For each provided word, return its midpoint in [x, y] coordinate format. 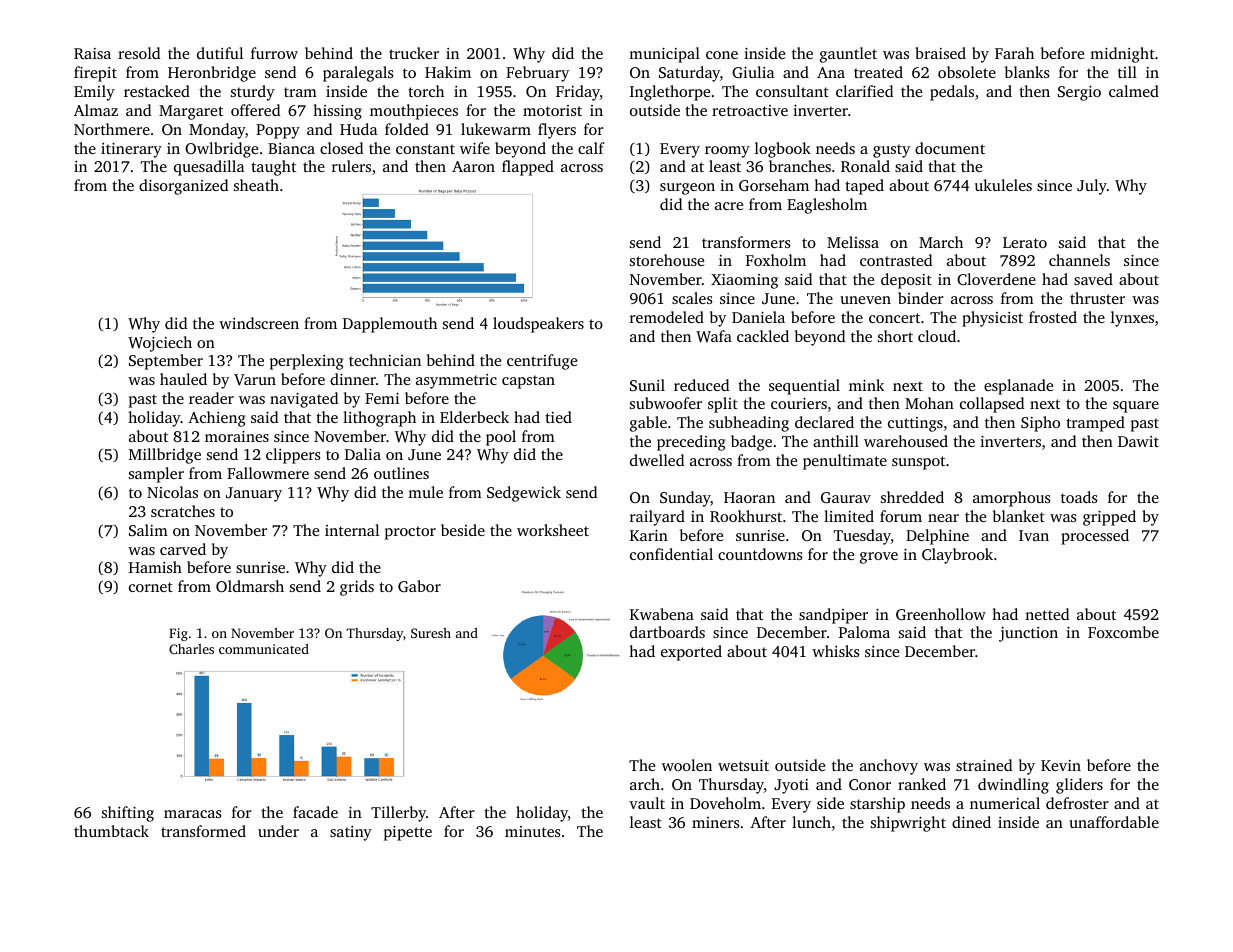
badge [751, 443]
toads [1079, 497]
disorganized [183, 187]
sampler [156, 475]
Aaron [473, 166]
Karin [649, 535]
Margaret [191, 112]
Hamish [155, 567]
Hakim [448, 72]
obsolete [967, 72]
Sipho [1040, 424]
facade [315, 812]
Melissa [853, 242]
